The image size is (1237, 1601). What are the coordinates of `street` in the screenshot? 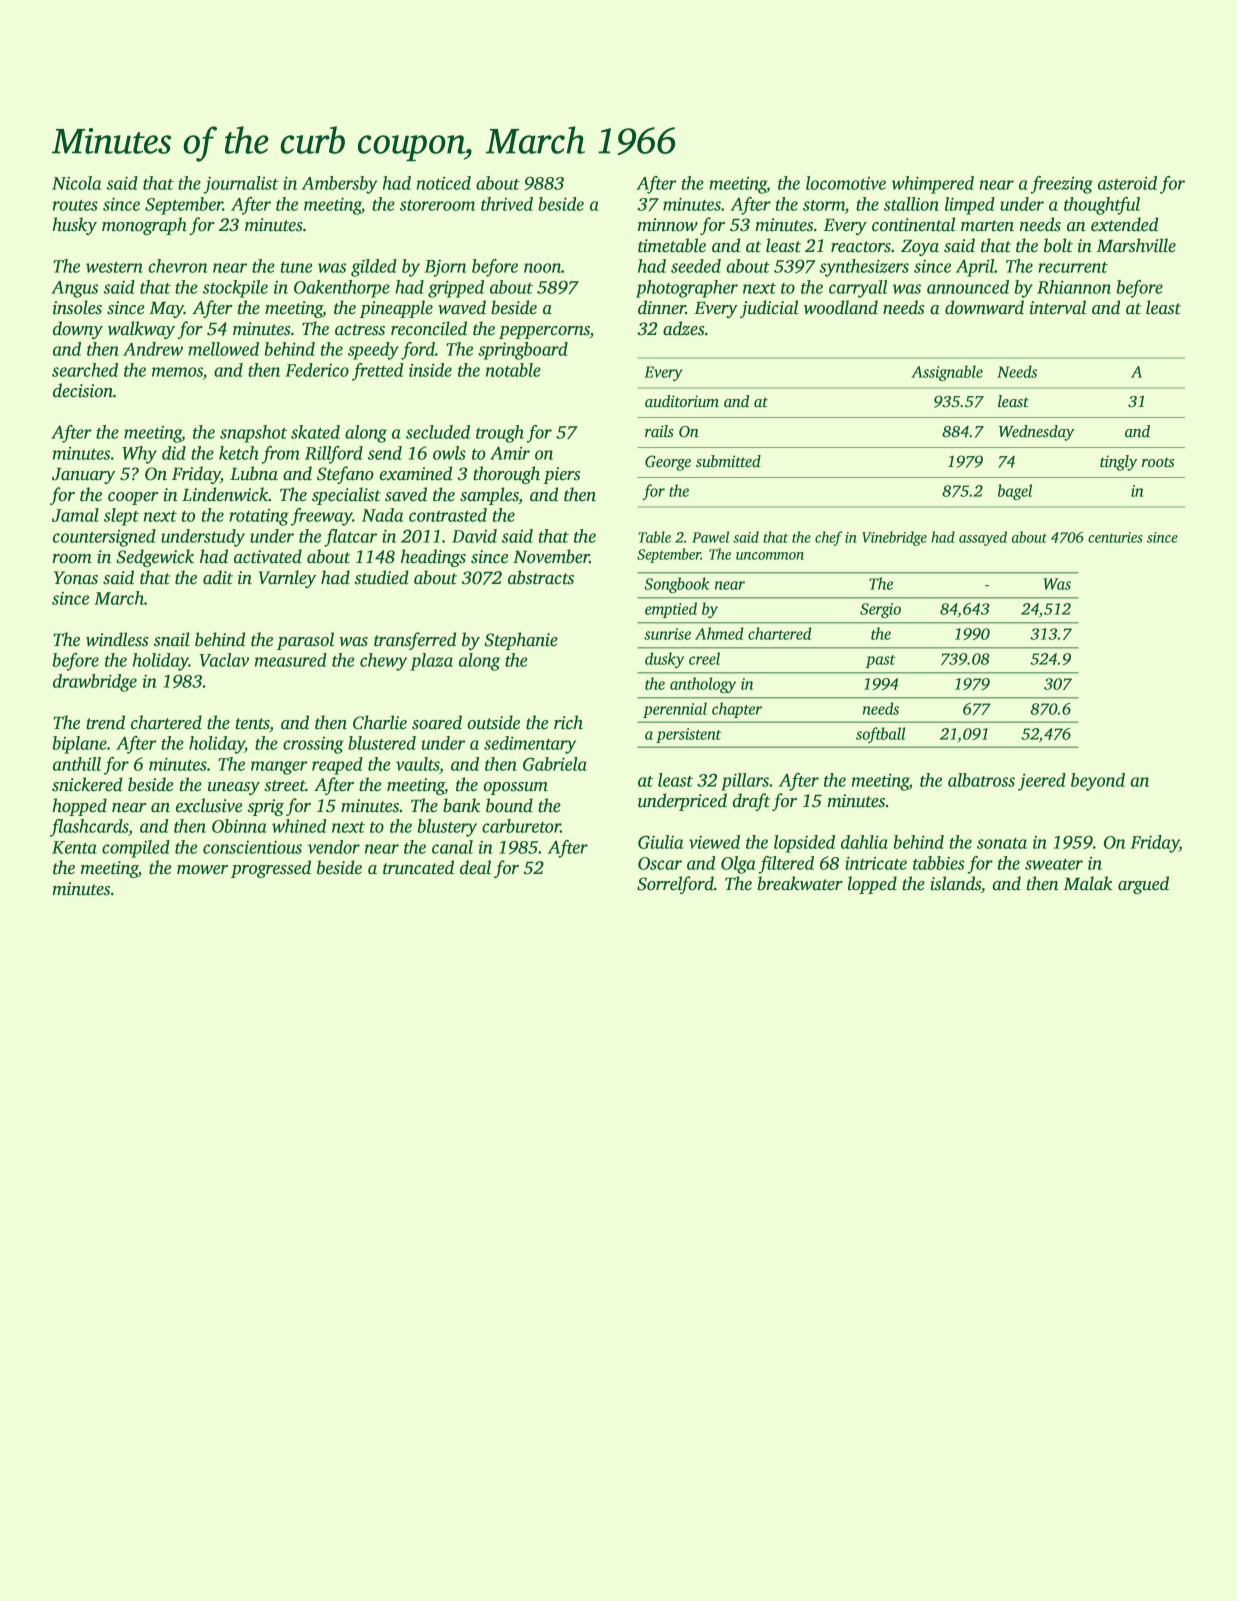 It's located at (285, 786).
